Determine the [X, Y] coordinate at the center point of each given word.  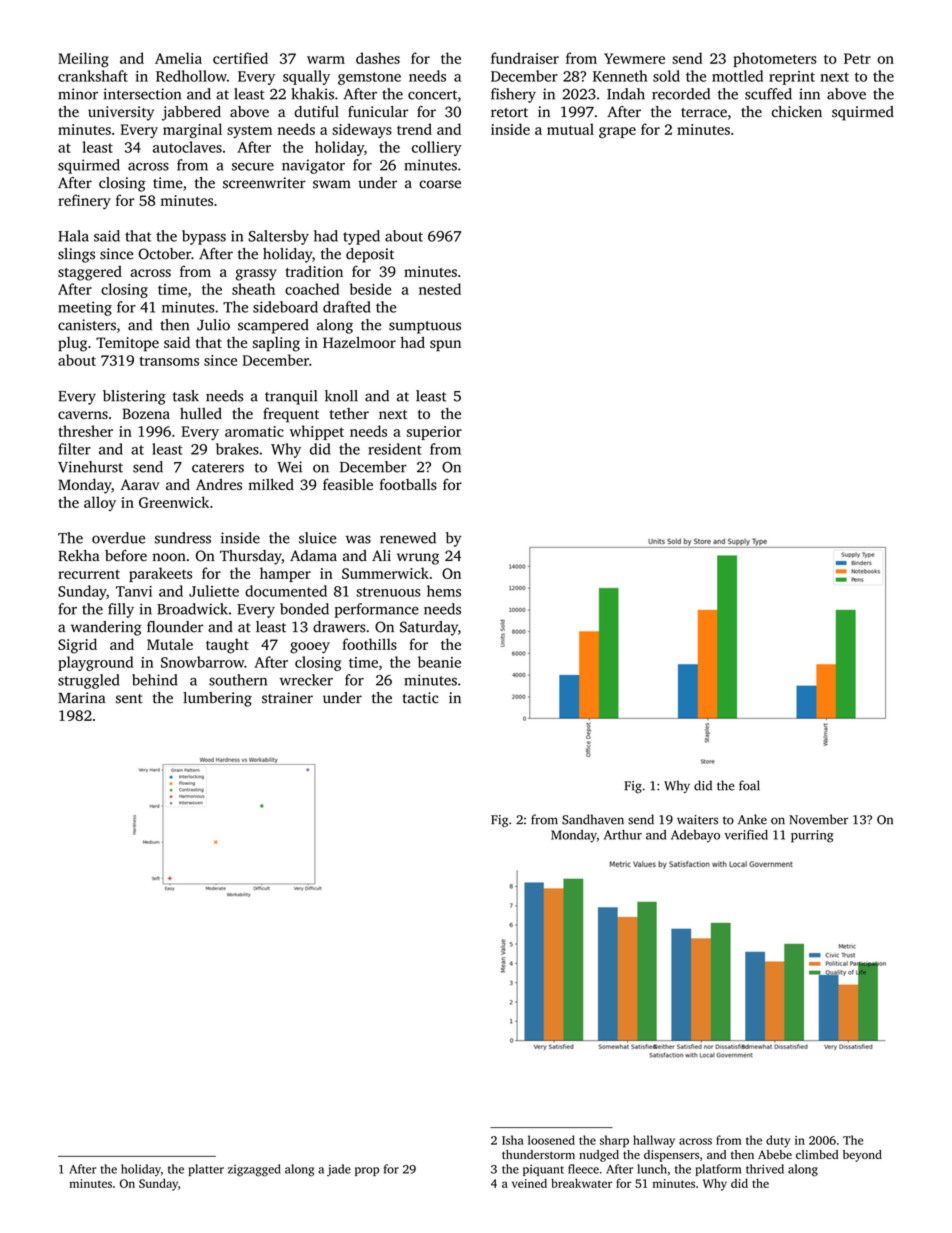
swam [332, 184]
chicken [797, 112]
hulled [201, 413]
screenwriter [264, 183]
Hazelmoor [359, 342]
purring [812, 836]
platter [206, 1170]
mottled [737, 76]
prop [367, 1171]
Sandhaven [593, 819]
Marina [82, 698]
